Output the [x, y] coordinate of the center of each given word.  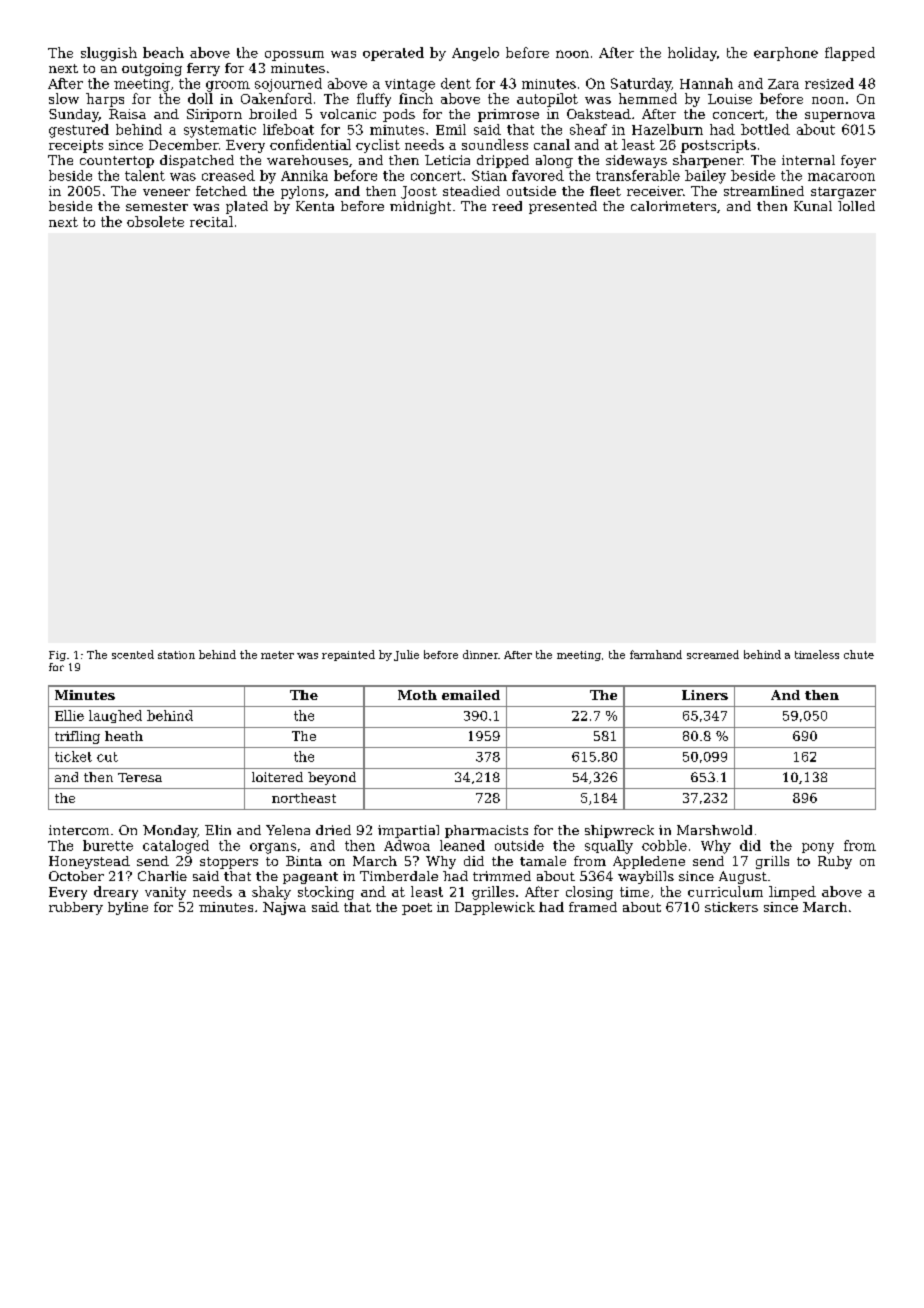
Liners [705, 695]
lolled [856, 206]
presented [563, 207]
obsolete [155, 221]
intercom [79, 830]
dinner [480, 654]
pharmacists [486, 831]
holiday [692, 54]
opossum [294, 56]
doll [200, 98]
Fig [57, 656]
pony [818, 848]
